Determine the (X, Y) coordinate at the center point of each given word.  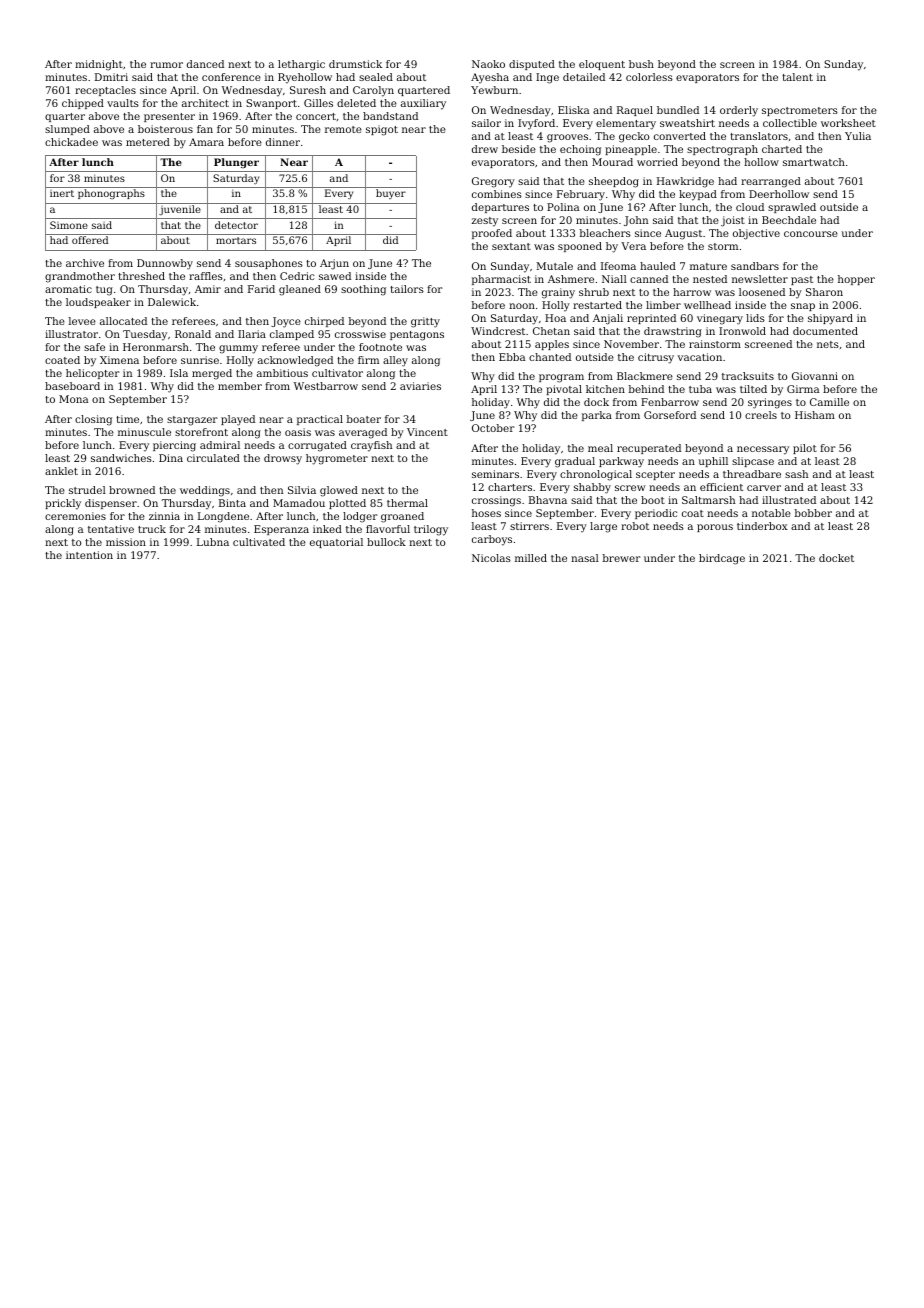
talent (797, 77)
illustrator (71, 334)
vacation (700, 357)
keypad (698, 195)
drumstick (355, 64)
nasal (585, 558)
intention (89, 555)
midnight (99, 65)
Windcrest (498, 331)
